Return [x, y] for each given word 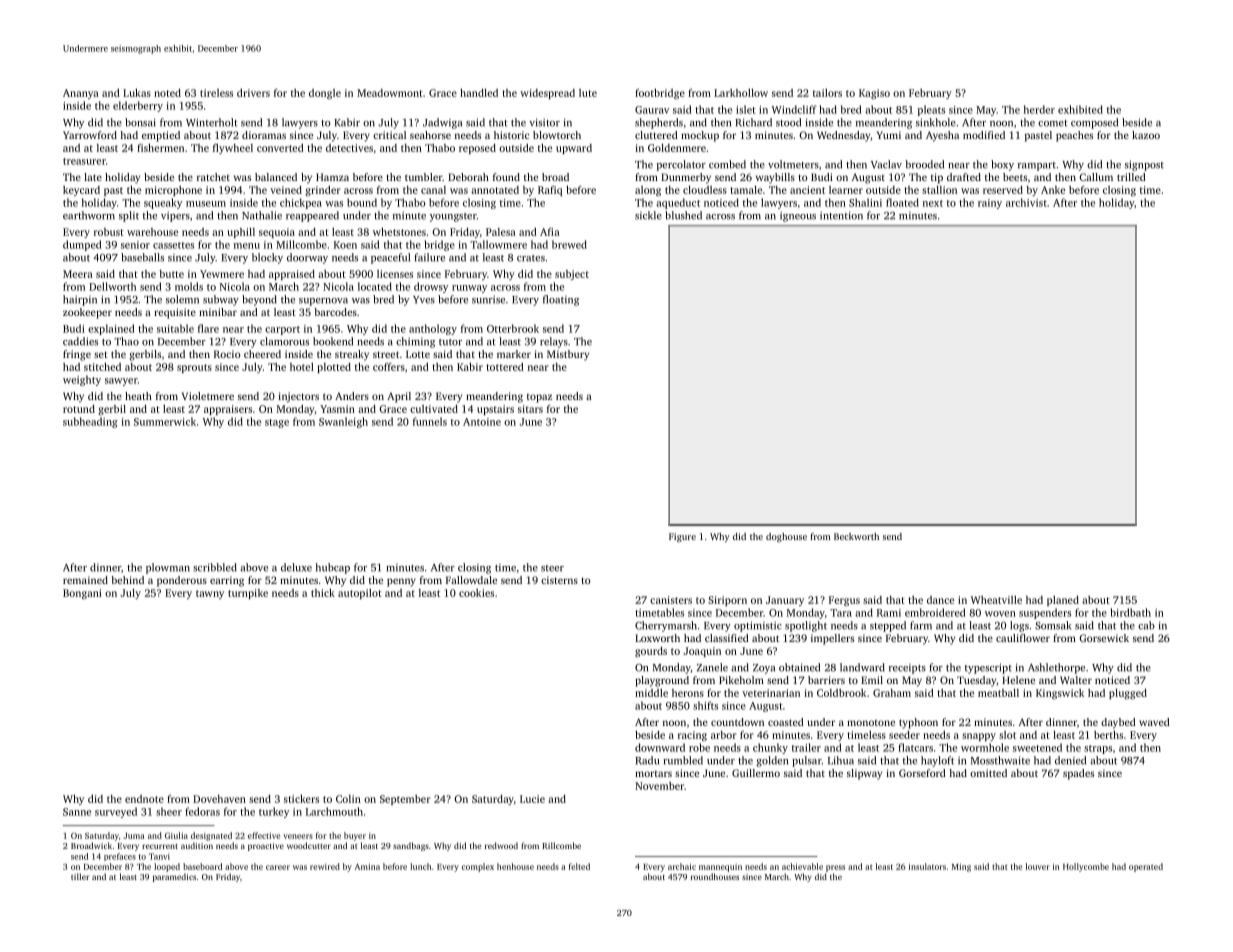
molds [189, 286]
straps [1098, 749]
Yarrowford [90, 135]
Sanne [77, 812]
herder [1039, 109]
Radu [647, 760]
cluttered [656, 135]
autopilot [360, 594]
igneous [798, 216]
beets [1015, 177]
